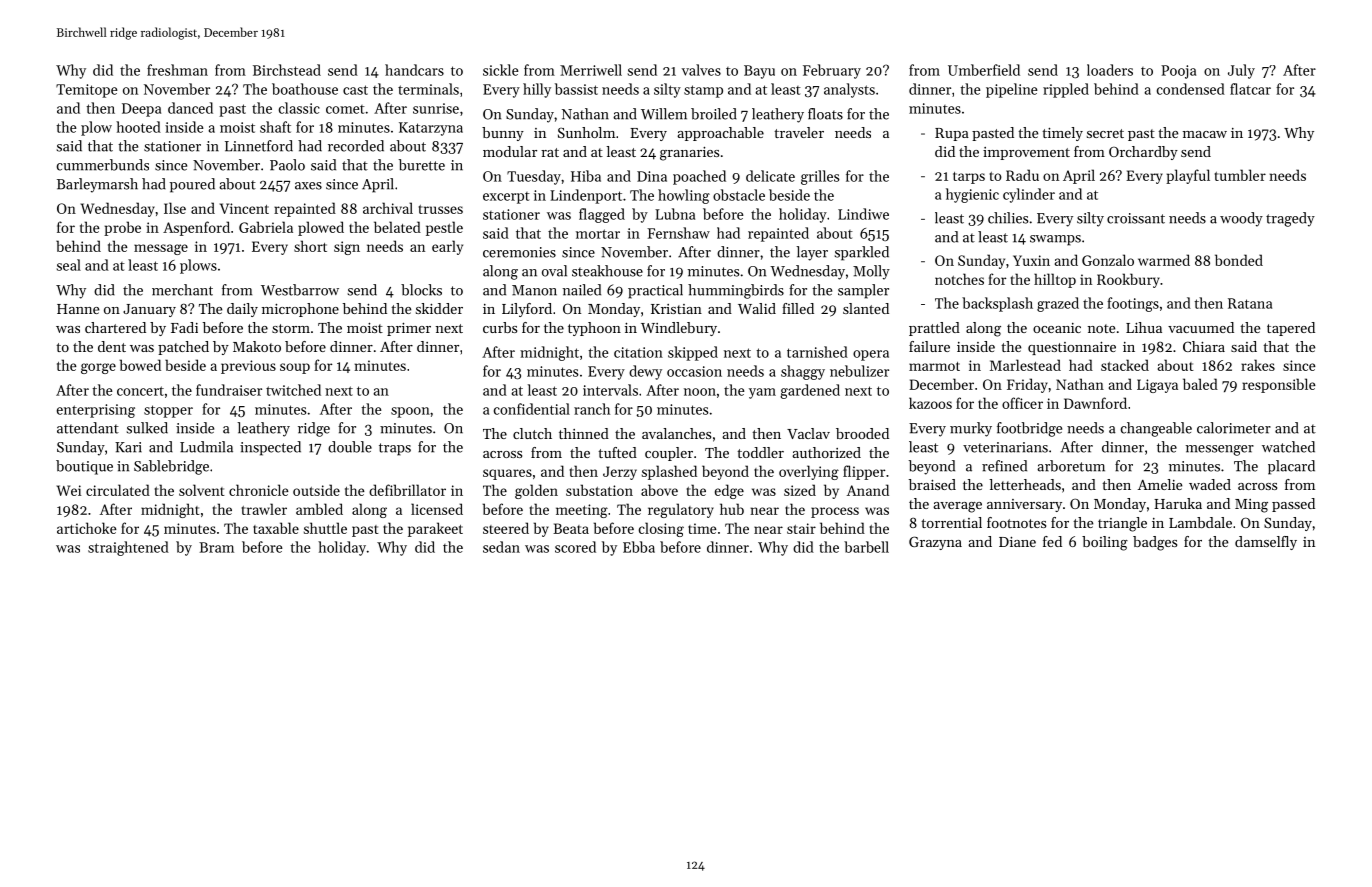  Describe the element at coordinates (295, 368) in the document. I see `soup` at that location.
